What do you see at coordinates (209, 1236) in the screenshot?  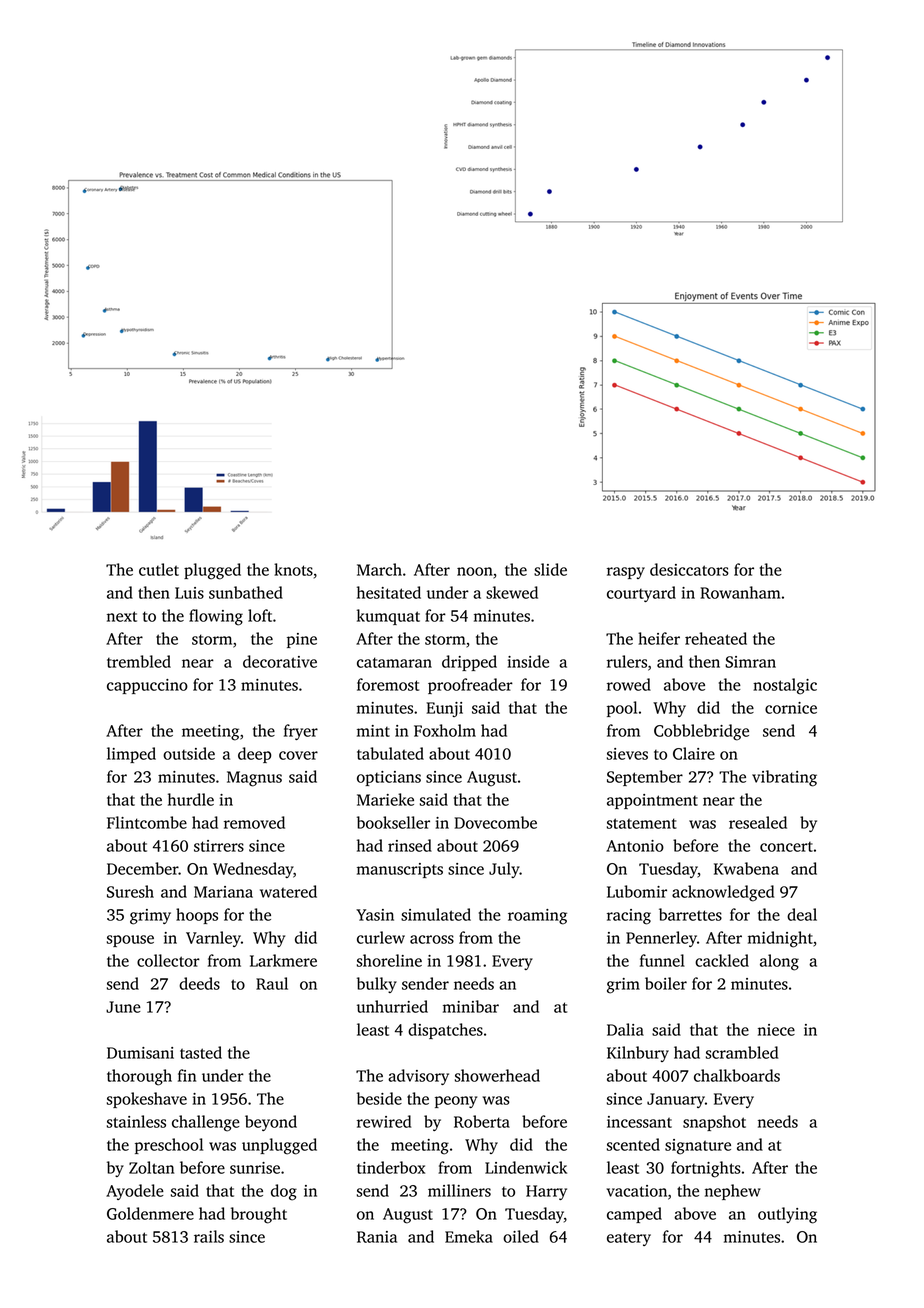 I see `rails` at bounding box center [209, 1236].
